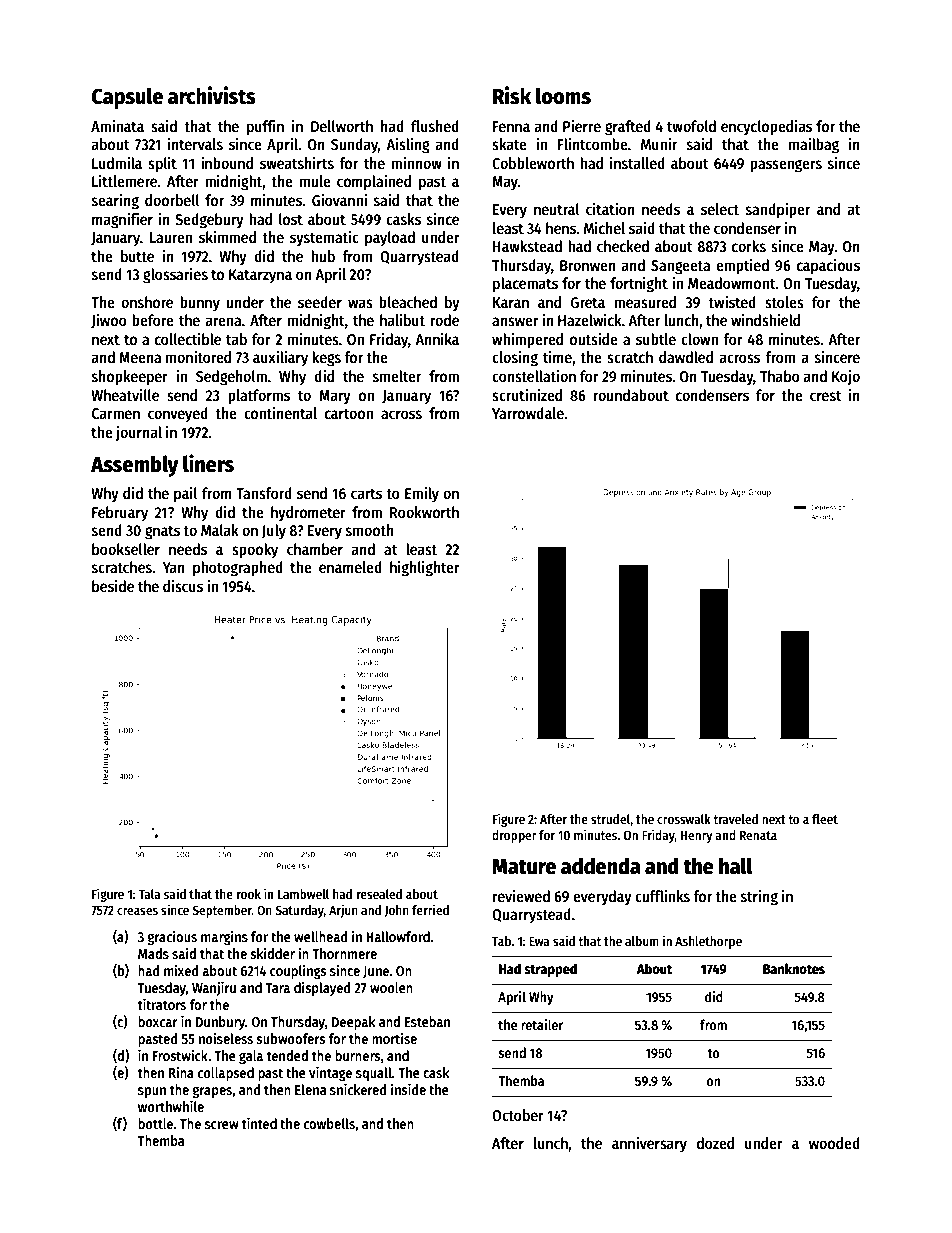 This page has width=952, height=1233. What do you see at coordinates (155, 1123) in the page?
I see `bottle` at bounding box center [155, 1123].
